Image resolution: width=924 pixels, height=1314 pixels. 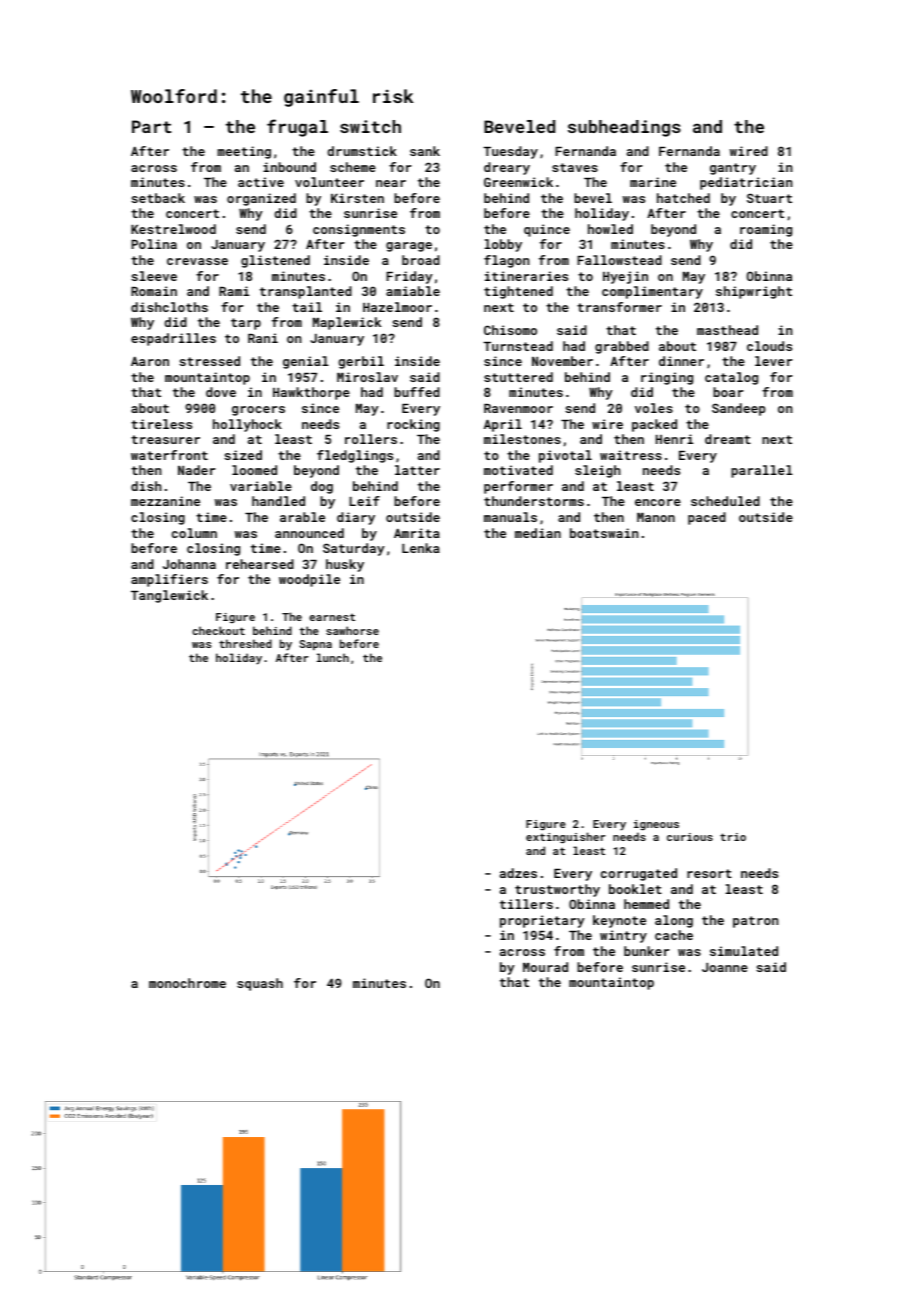 I want to click on Tanglewick, so click(x=169, y=596).
